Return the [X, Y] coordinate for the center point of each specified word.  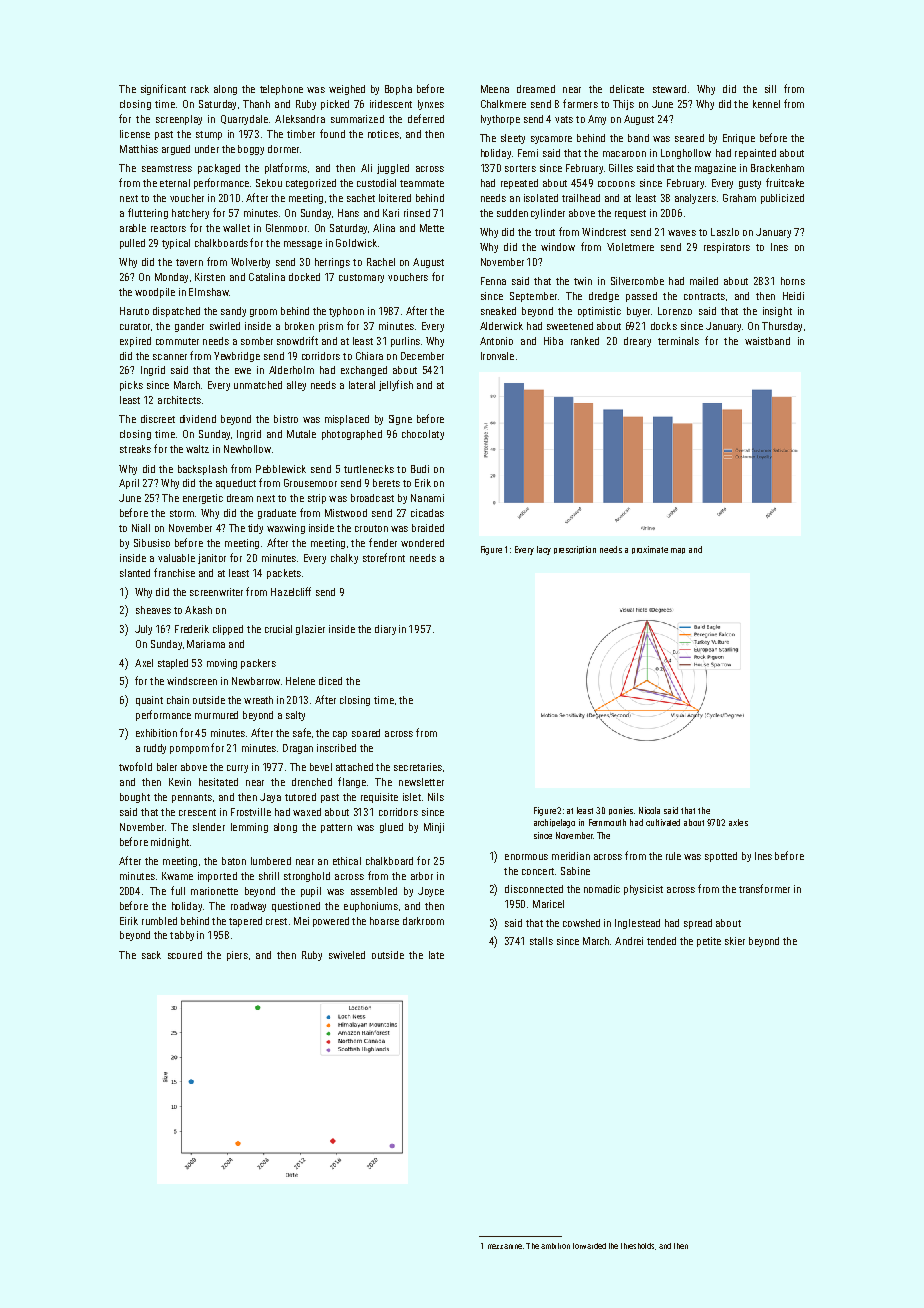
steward [669, 89]
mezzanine [505, 1246]
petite [709, 942]
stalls [541, 941]
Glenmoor [286, 228]
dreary [637, 342]
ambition [555, 1246]
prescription [575, 550]
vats [564, 119]
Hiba [553, 341]
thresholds [637, 1246]
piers [237, 956]
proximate [650, 550]
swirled [225, 326]
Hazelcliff [291, 591]
